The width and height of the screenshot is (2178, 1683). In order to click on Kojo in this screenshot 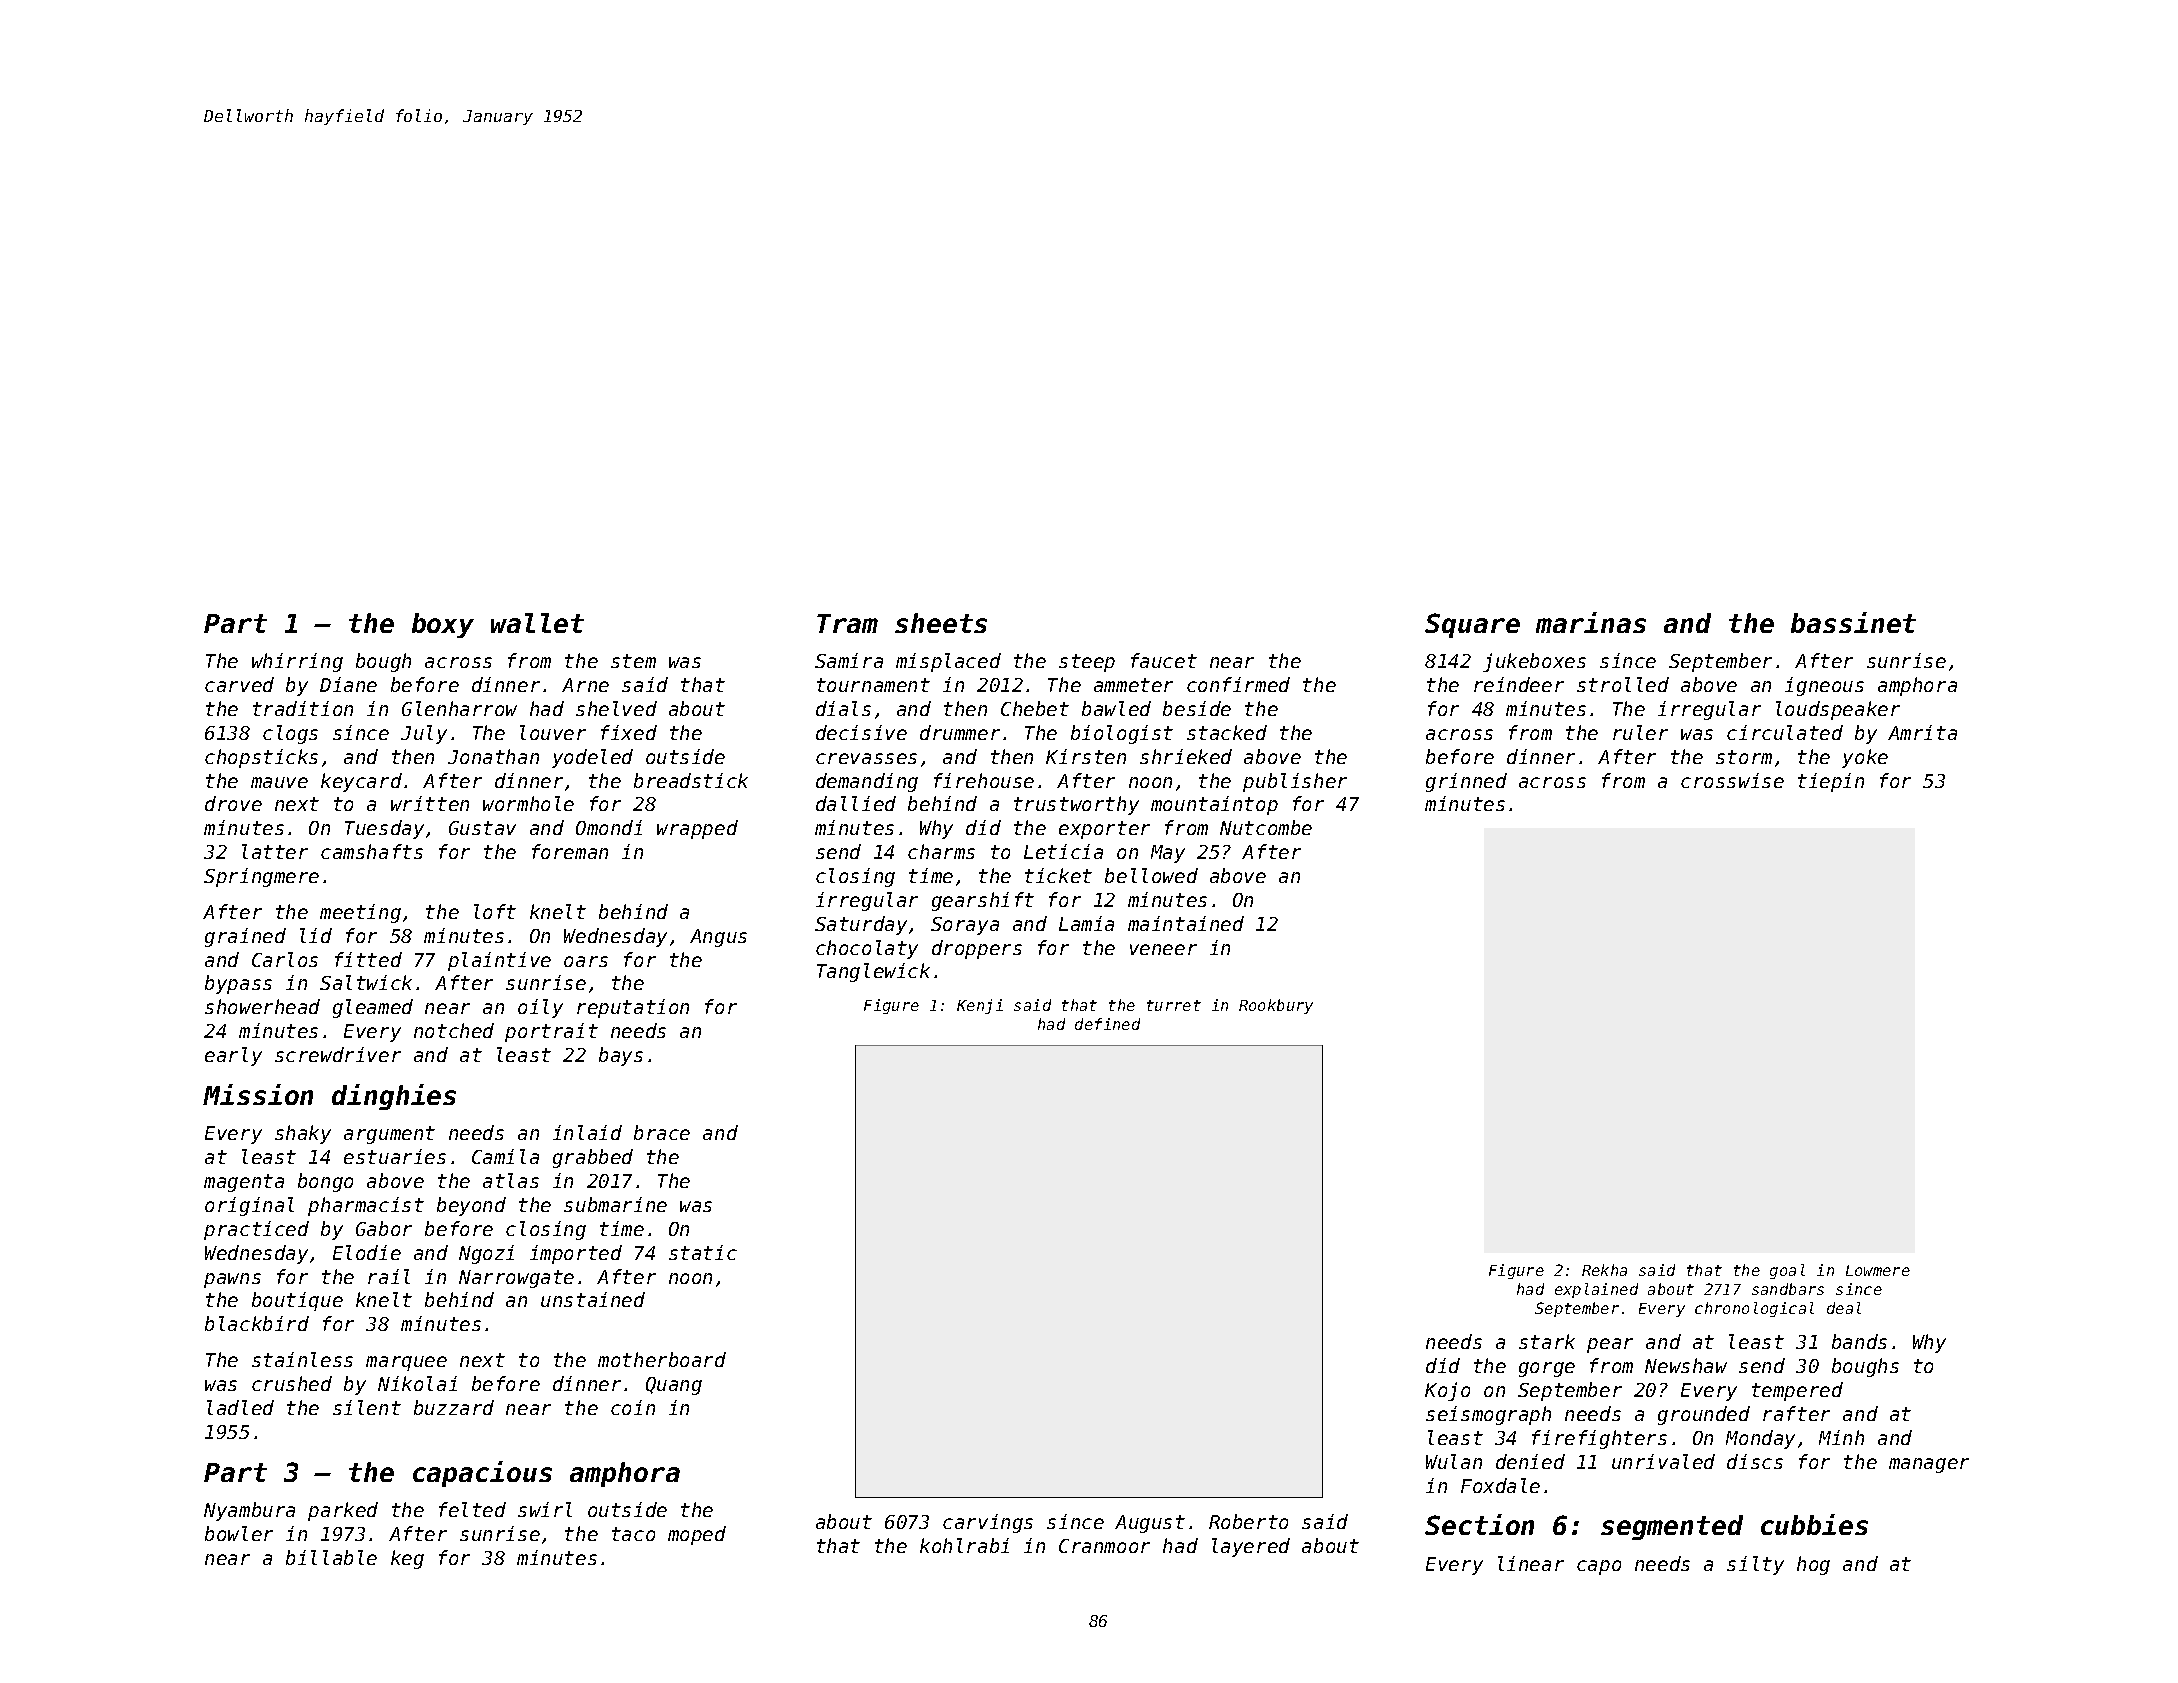, I will do `click(1447, 1391)`.
